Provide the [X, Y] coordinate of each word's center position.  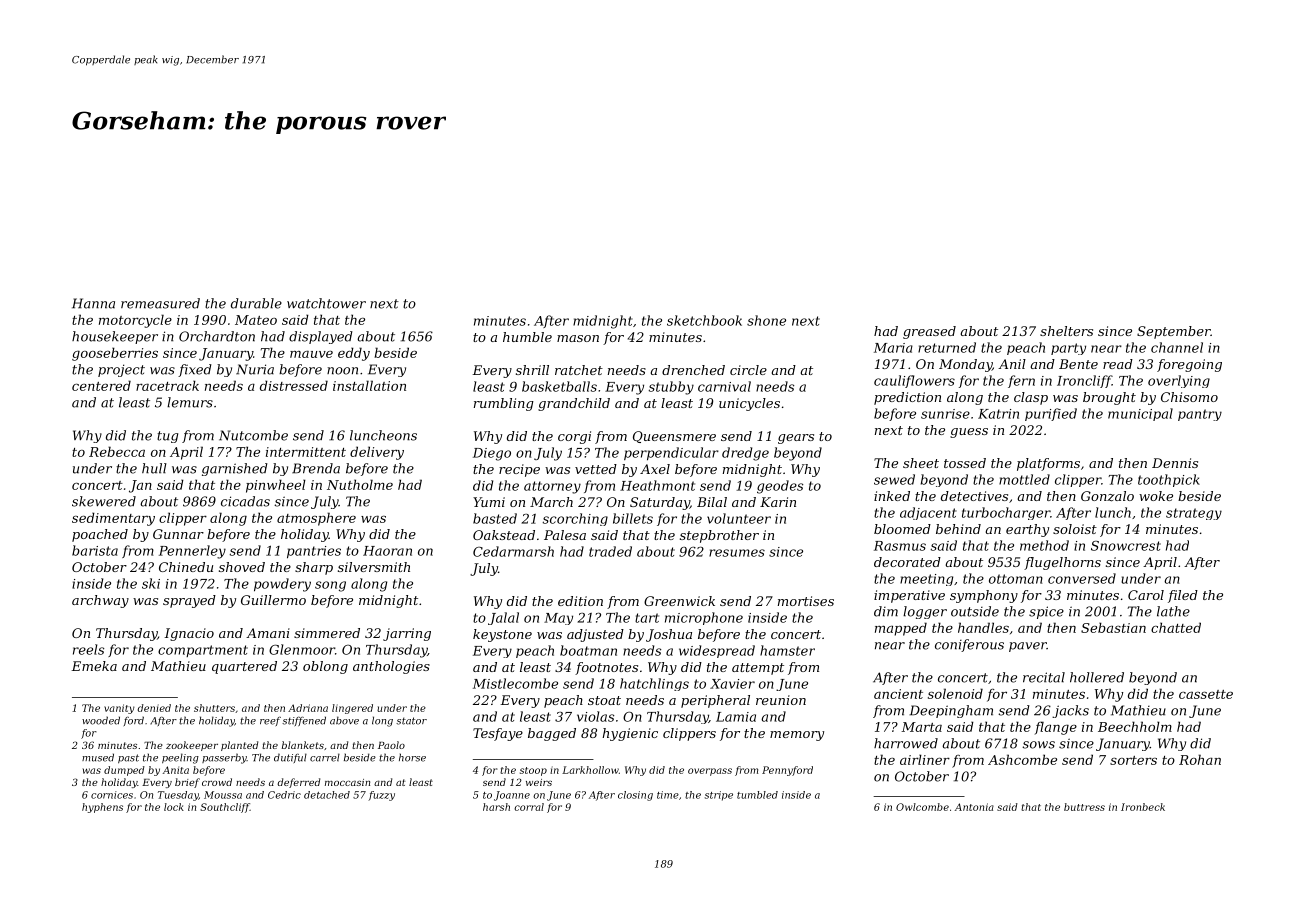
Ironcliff [1084, 381]
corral [529, 807]
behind [958, 529]
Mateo [256, 320]
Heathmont [657, 485]
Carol [1146, 595]
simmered [327, 633]
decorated [907, 562]
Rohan [1200, 759]
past [128, 758]
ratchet [579, 370]
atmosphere [316, 519]
